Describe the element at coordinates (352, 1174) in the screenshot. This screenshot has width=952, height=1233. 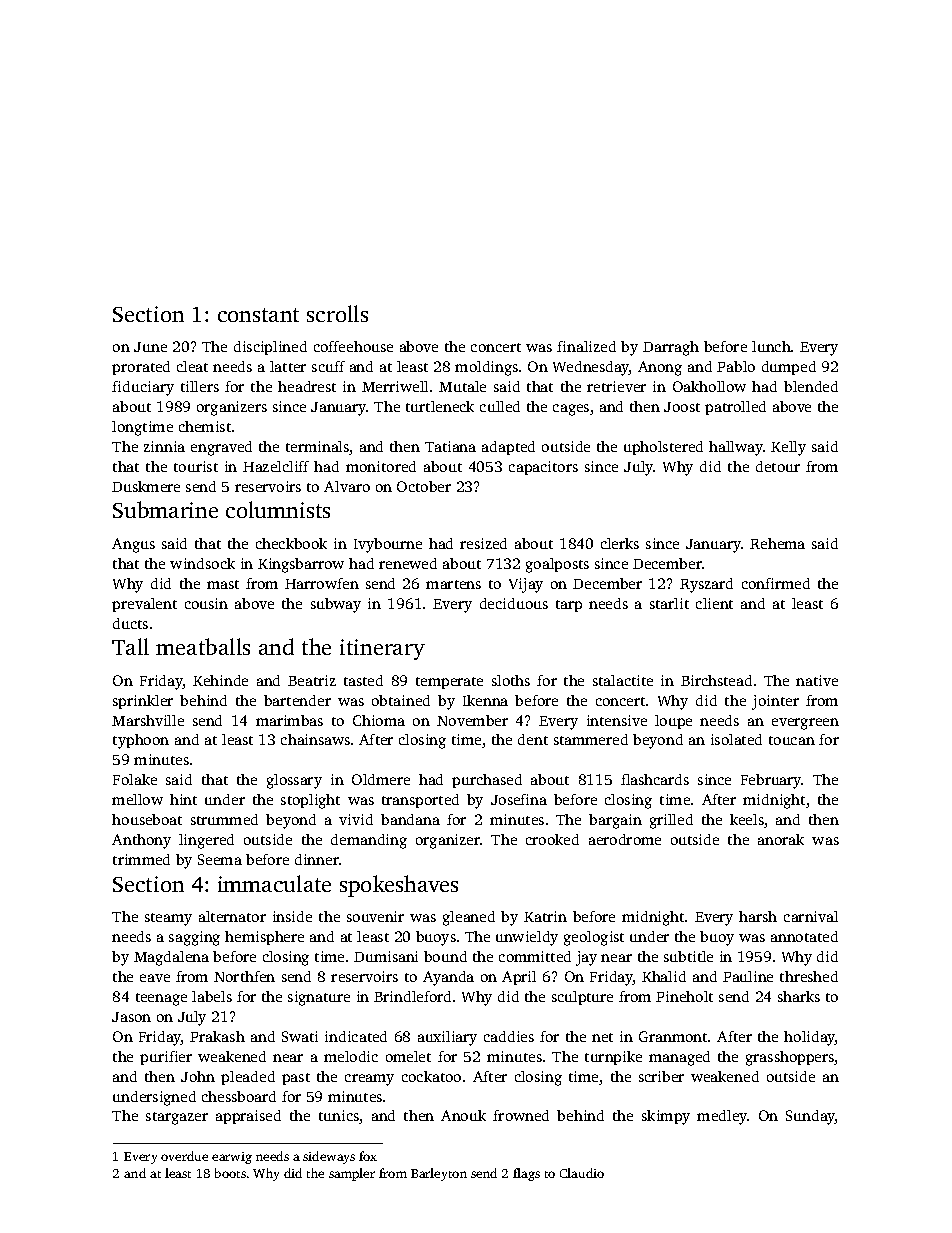
I see `sampler` at that location.
